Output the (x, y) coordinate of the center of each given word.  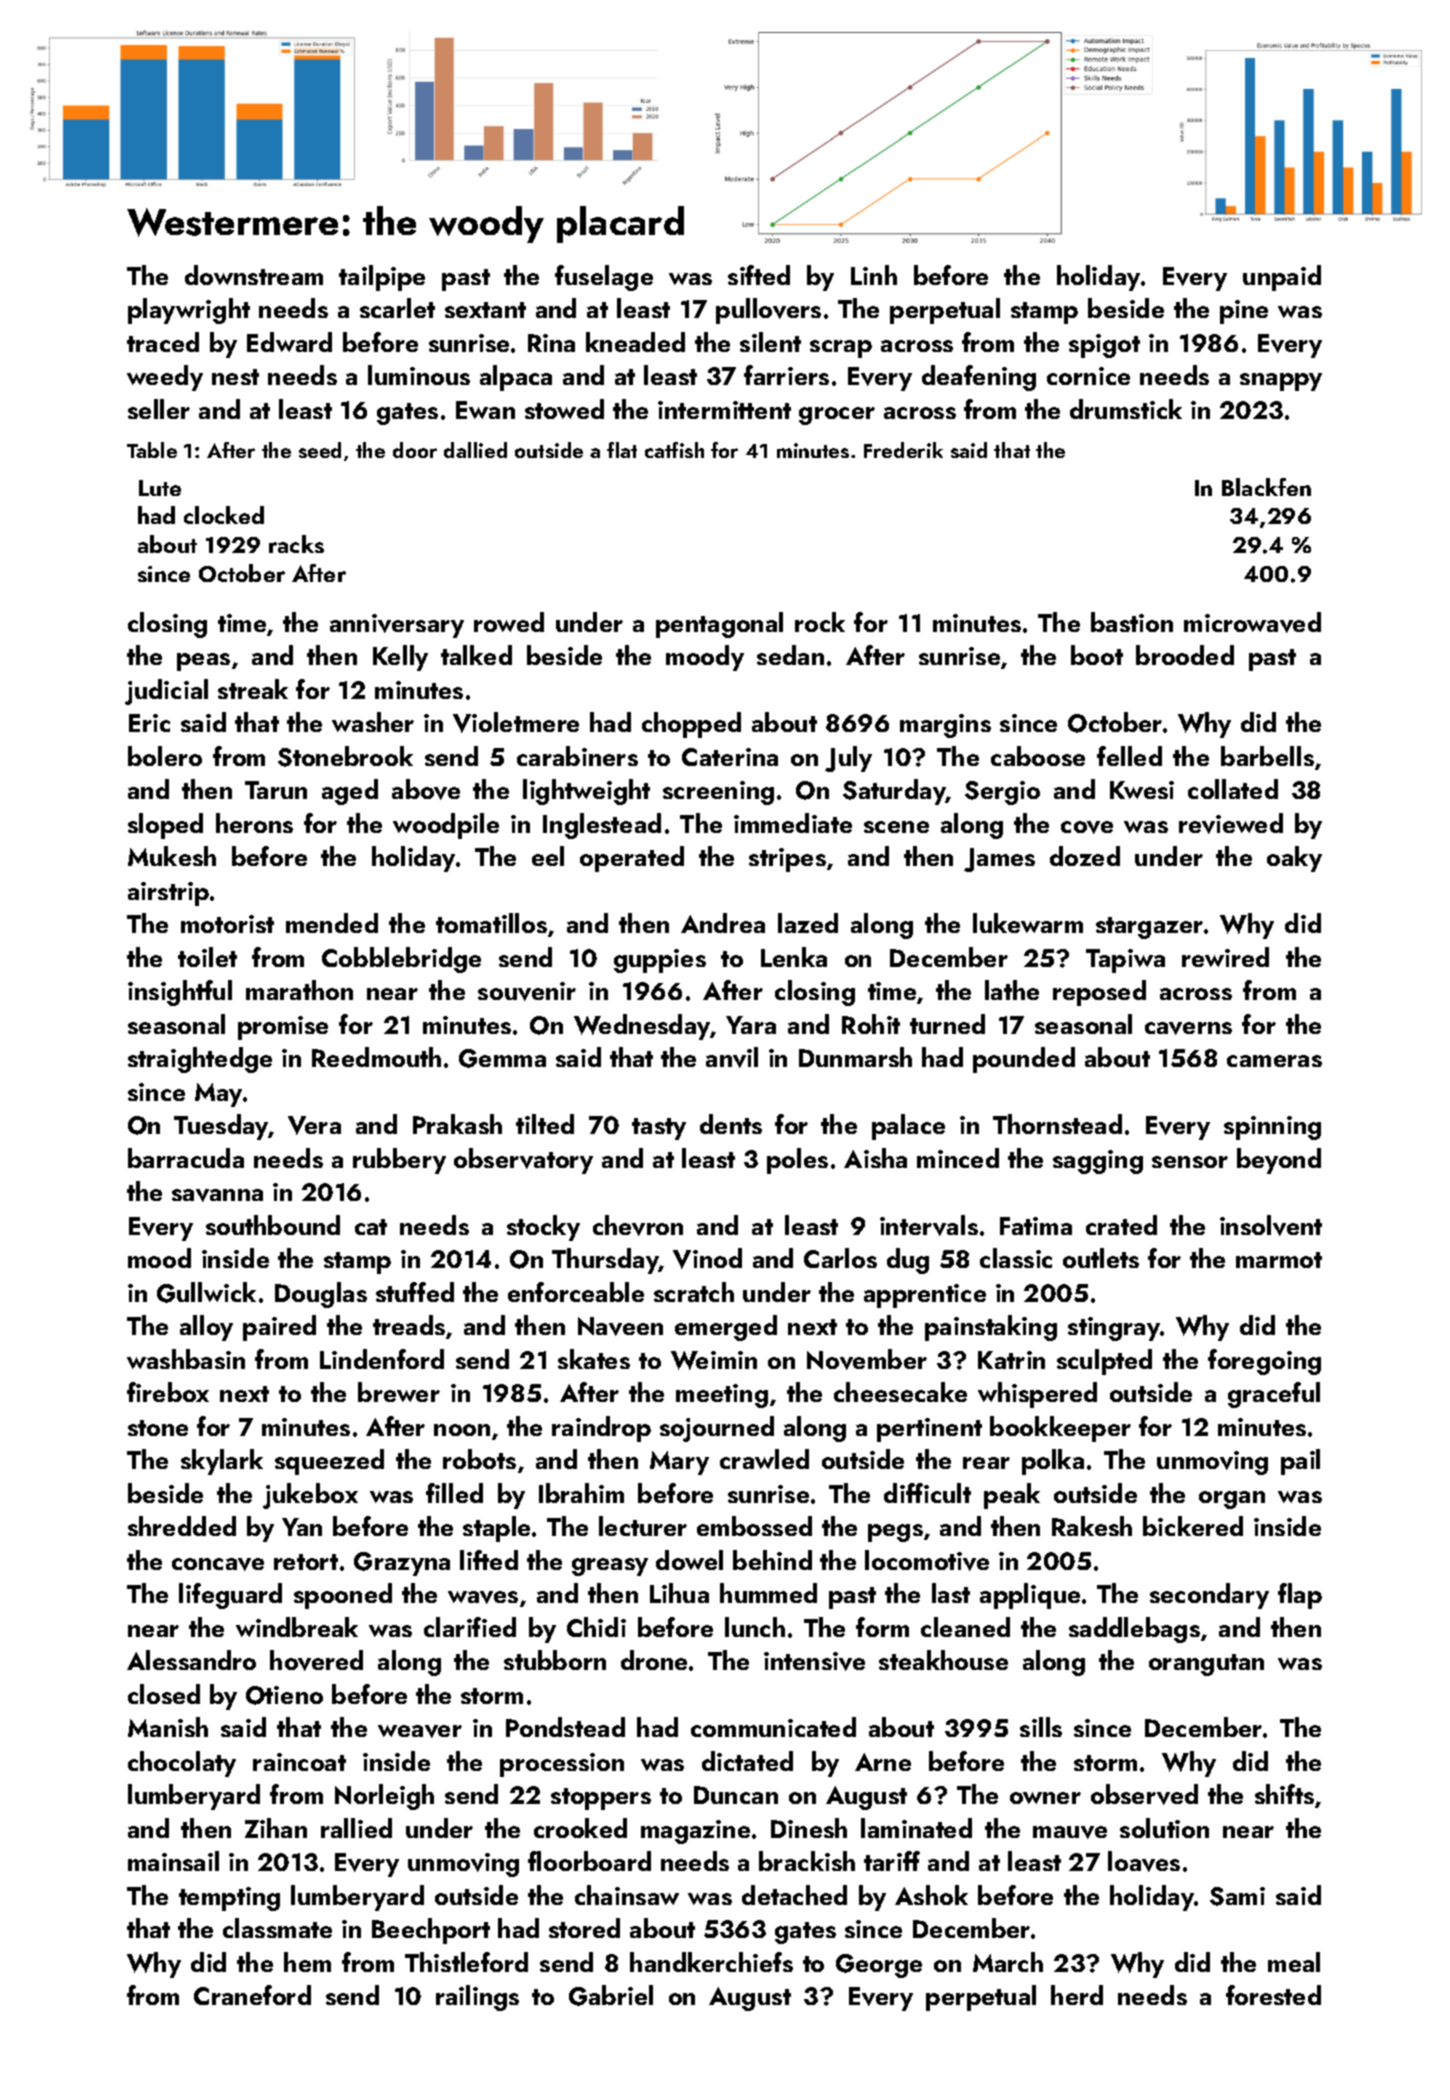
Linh (874, 275)
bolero (165, 756)
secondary (1209, 1596)
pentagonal (719, 625)
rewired (1225, 957)
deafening (979, 378)
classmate (277, 1928)
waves (483, 1597)
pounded (1024, 1060)
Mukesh (172, 856)
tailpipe (382, 278)
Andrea (723, 923)
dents (731, 1124)
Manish (168, 1727)
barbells (1267, 756)
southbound (273, 1225)
